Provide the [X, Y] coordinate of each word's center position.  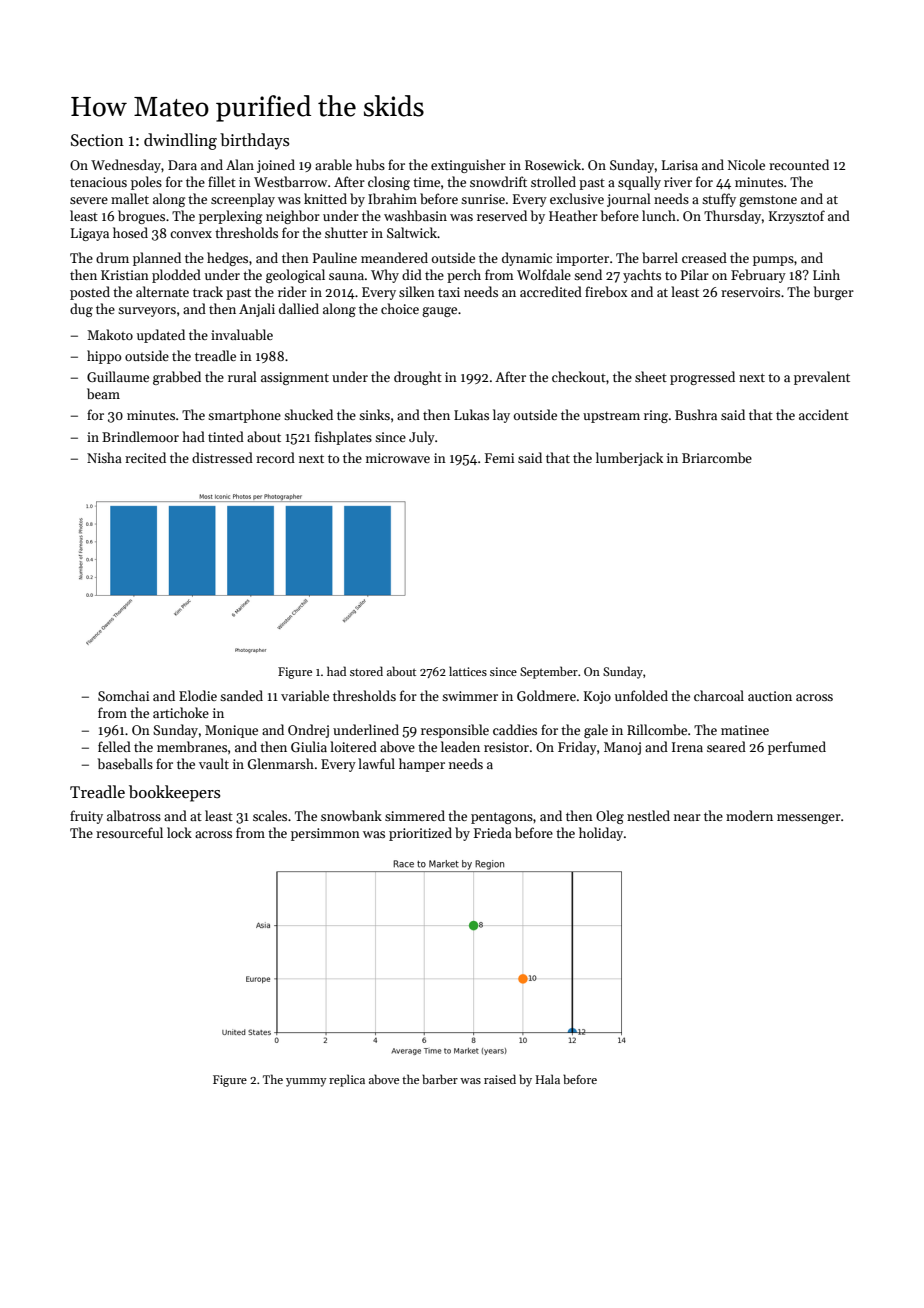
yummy [306, 1082]
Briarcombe [717, 457]
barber [440, 1079]
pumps [773, 261]
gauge [439, 312]
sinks [374, 414]
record [275, 457]
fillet [222, 181]
